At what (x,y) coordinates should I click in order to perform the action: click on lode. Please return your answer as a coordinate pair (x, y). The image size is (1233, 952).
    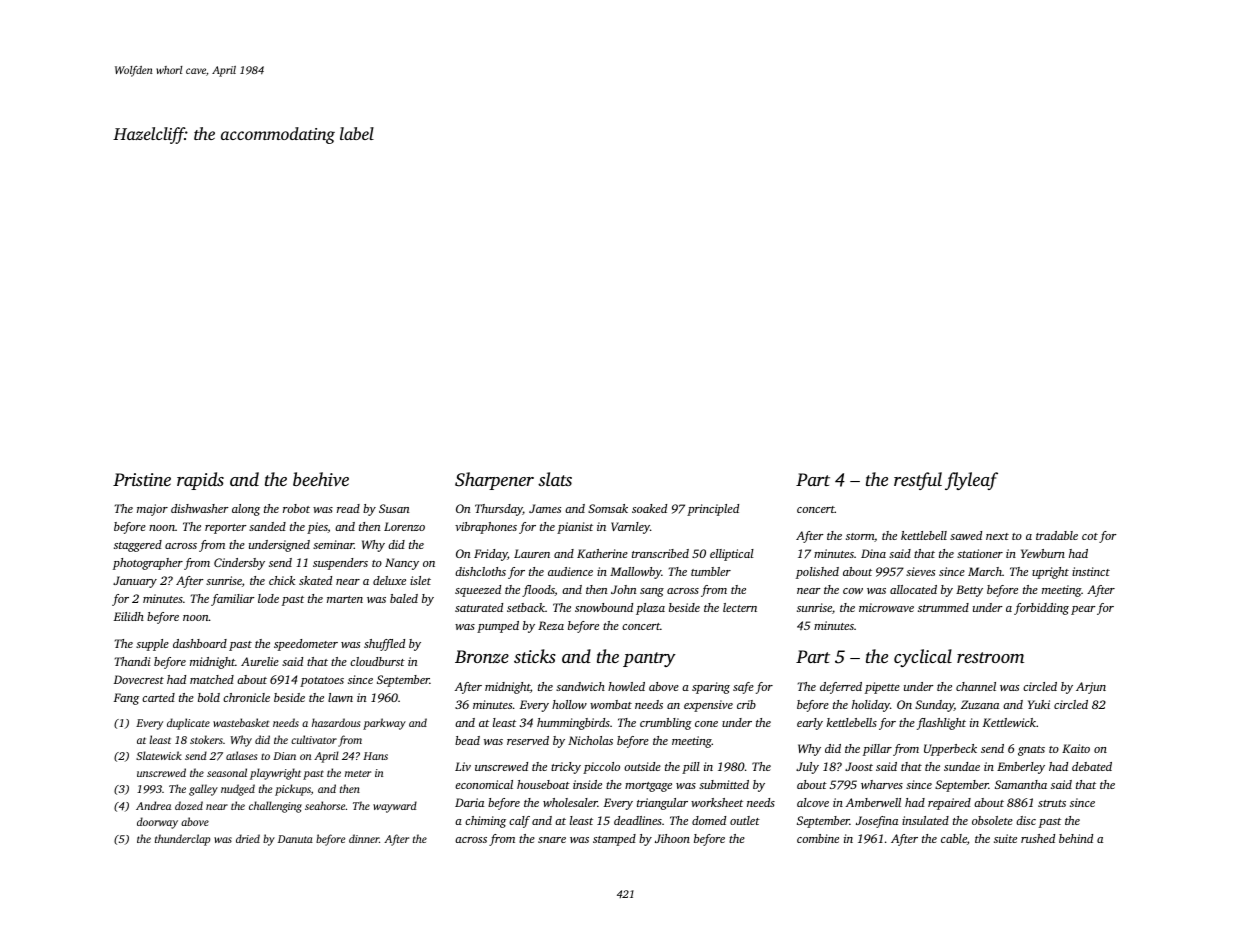
    Looking at the image, I should click on (268, 598).
